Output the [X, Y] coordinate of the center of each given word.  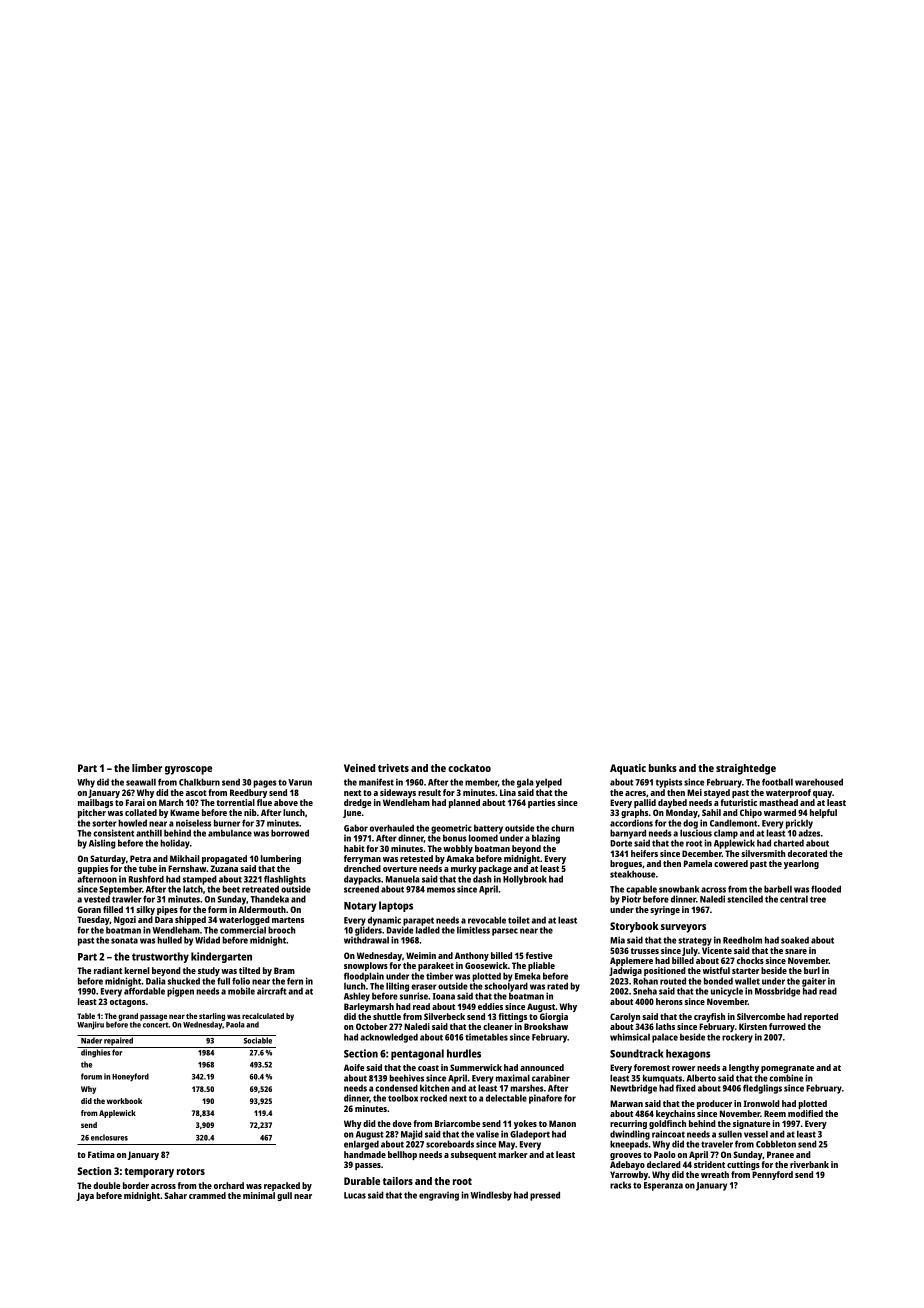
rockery [737, 1038]
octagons [128, 1003]
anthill [149, 833]
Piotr [631, 899]
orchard [229, 1185]
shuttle [387, 1016]
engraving [439, 1196]
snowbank [679, 889]
